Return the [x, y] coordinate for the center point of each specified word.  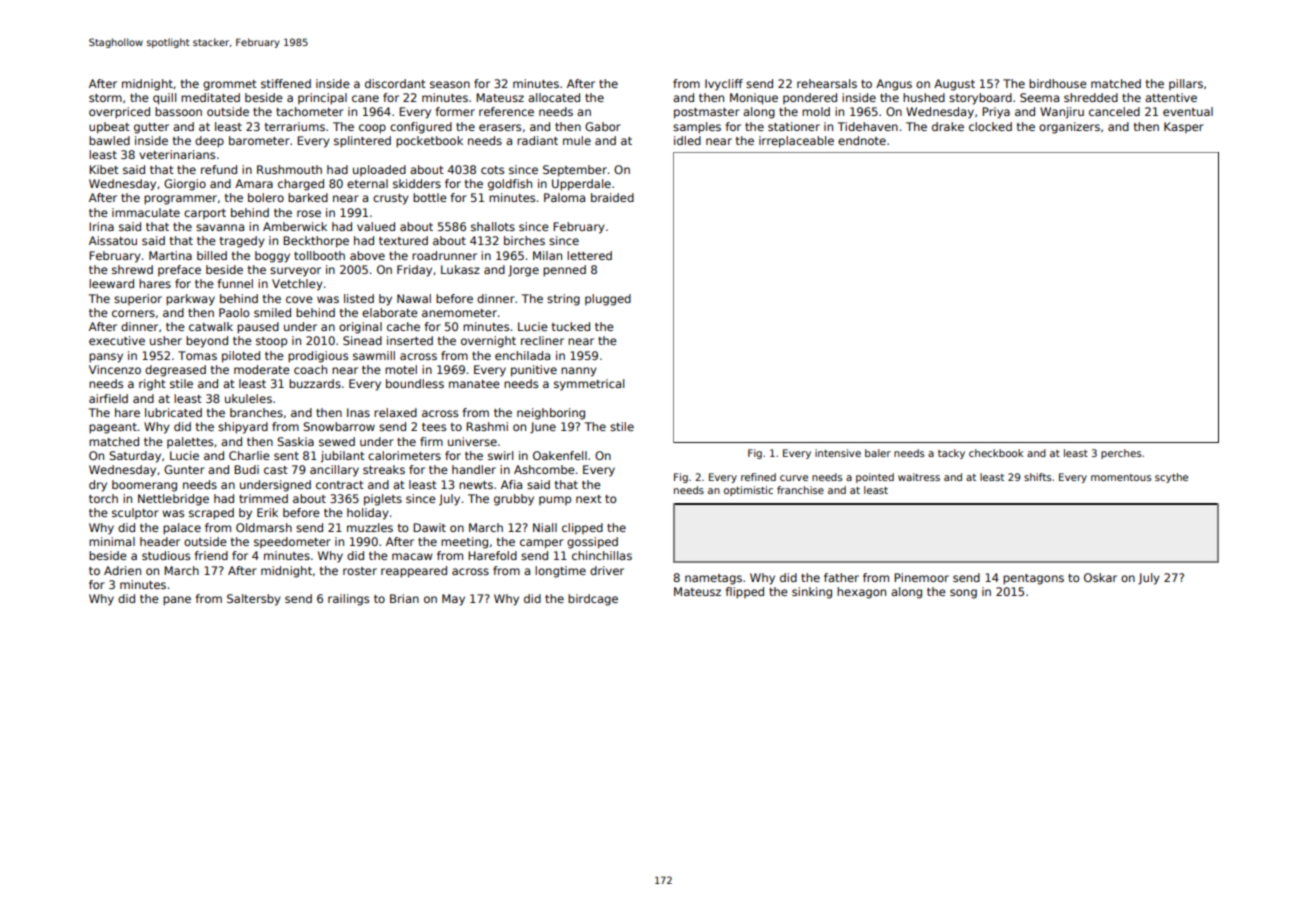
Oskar [1100, 577]
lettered [589, 255]
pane [177, 601]
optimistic [748, 491]
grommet [230, 85]
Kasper [1184, 127]
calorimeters [404, 455]
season [450, 84]
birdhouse [1058, 83]
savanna [220, 227]
